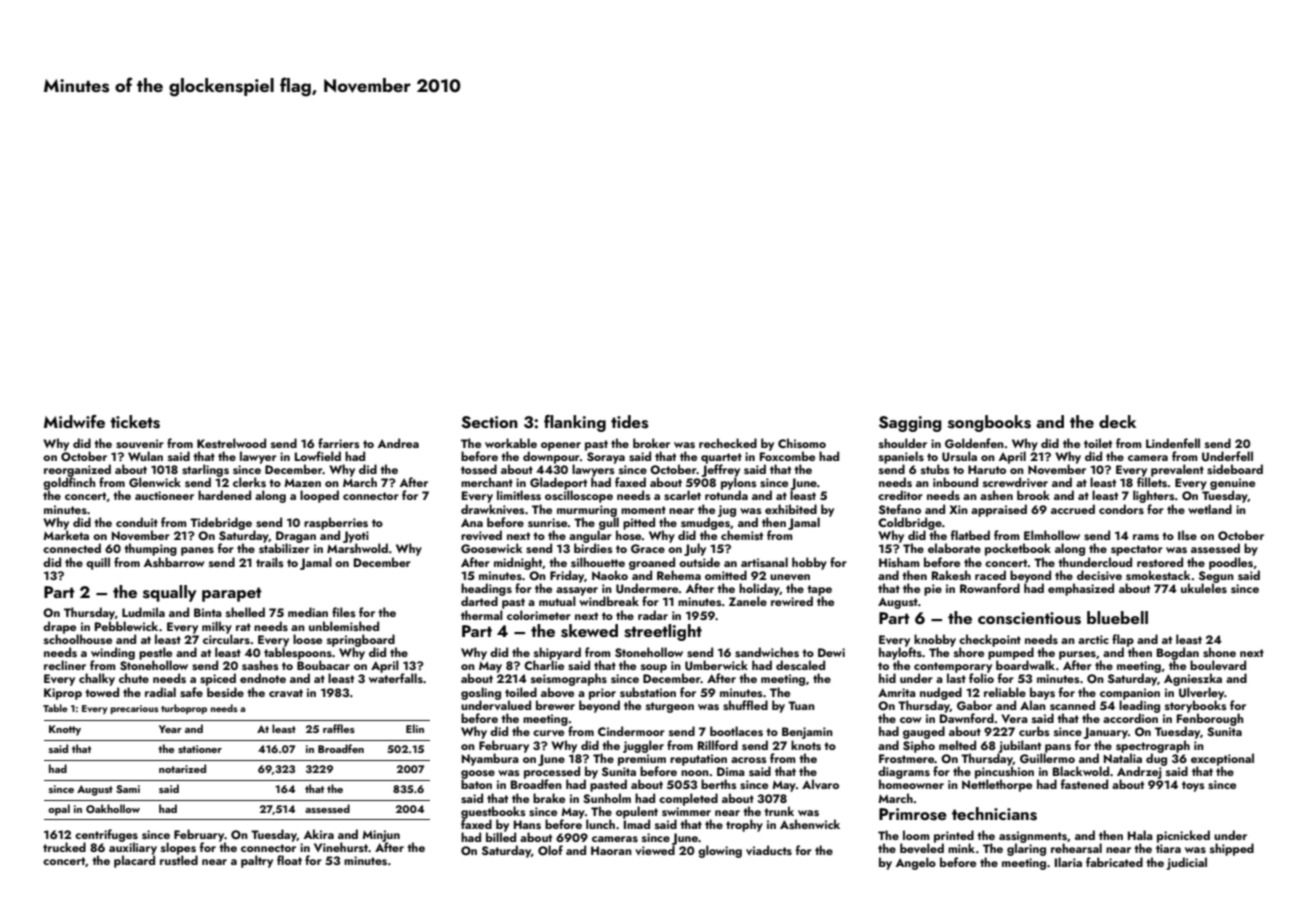  Describe the element at coordinates (319, 834) in the screenshot. I see `Akira` at that location.
